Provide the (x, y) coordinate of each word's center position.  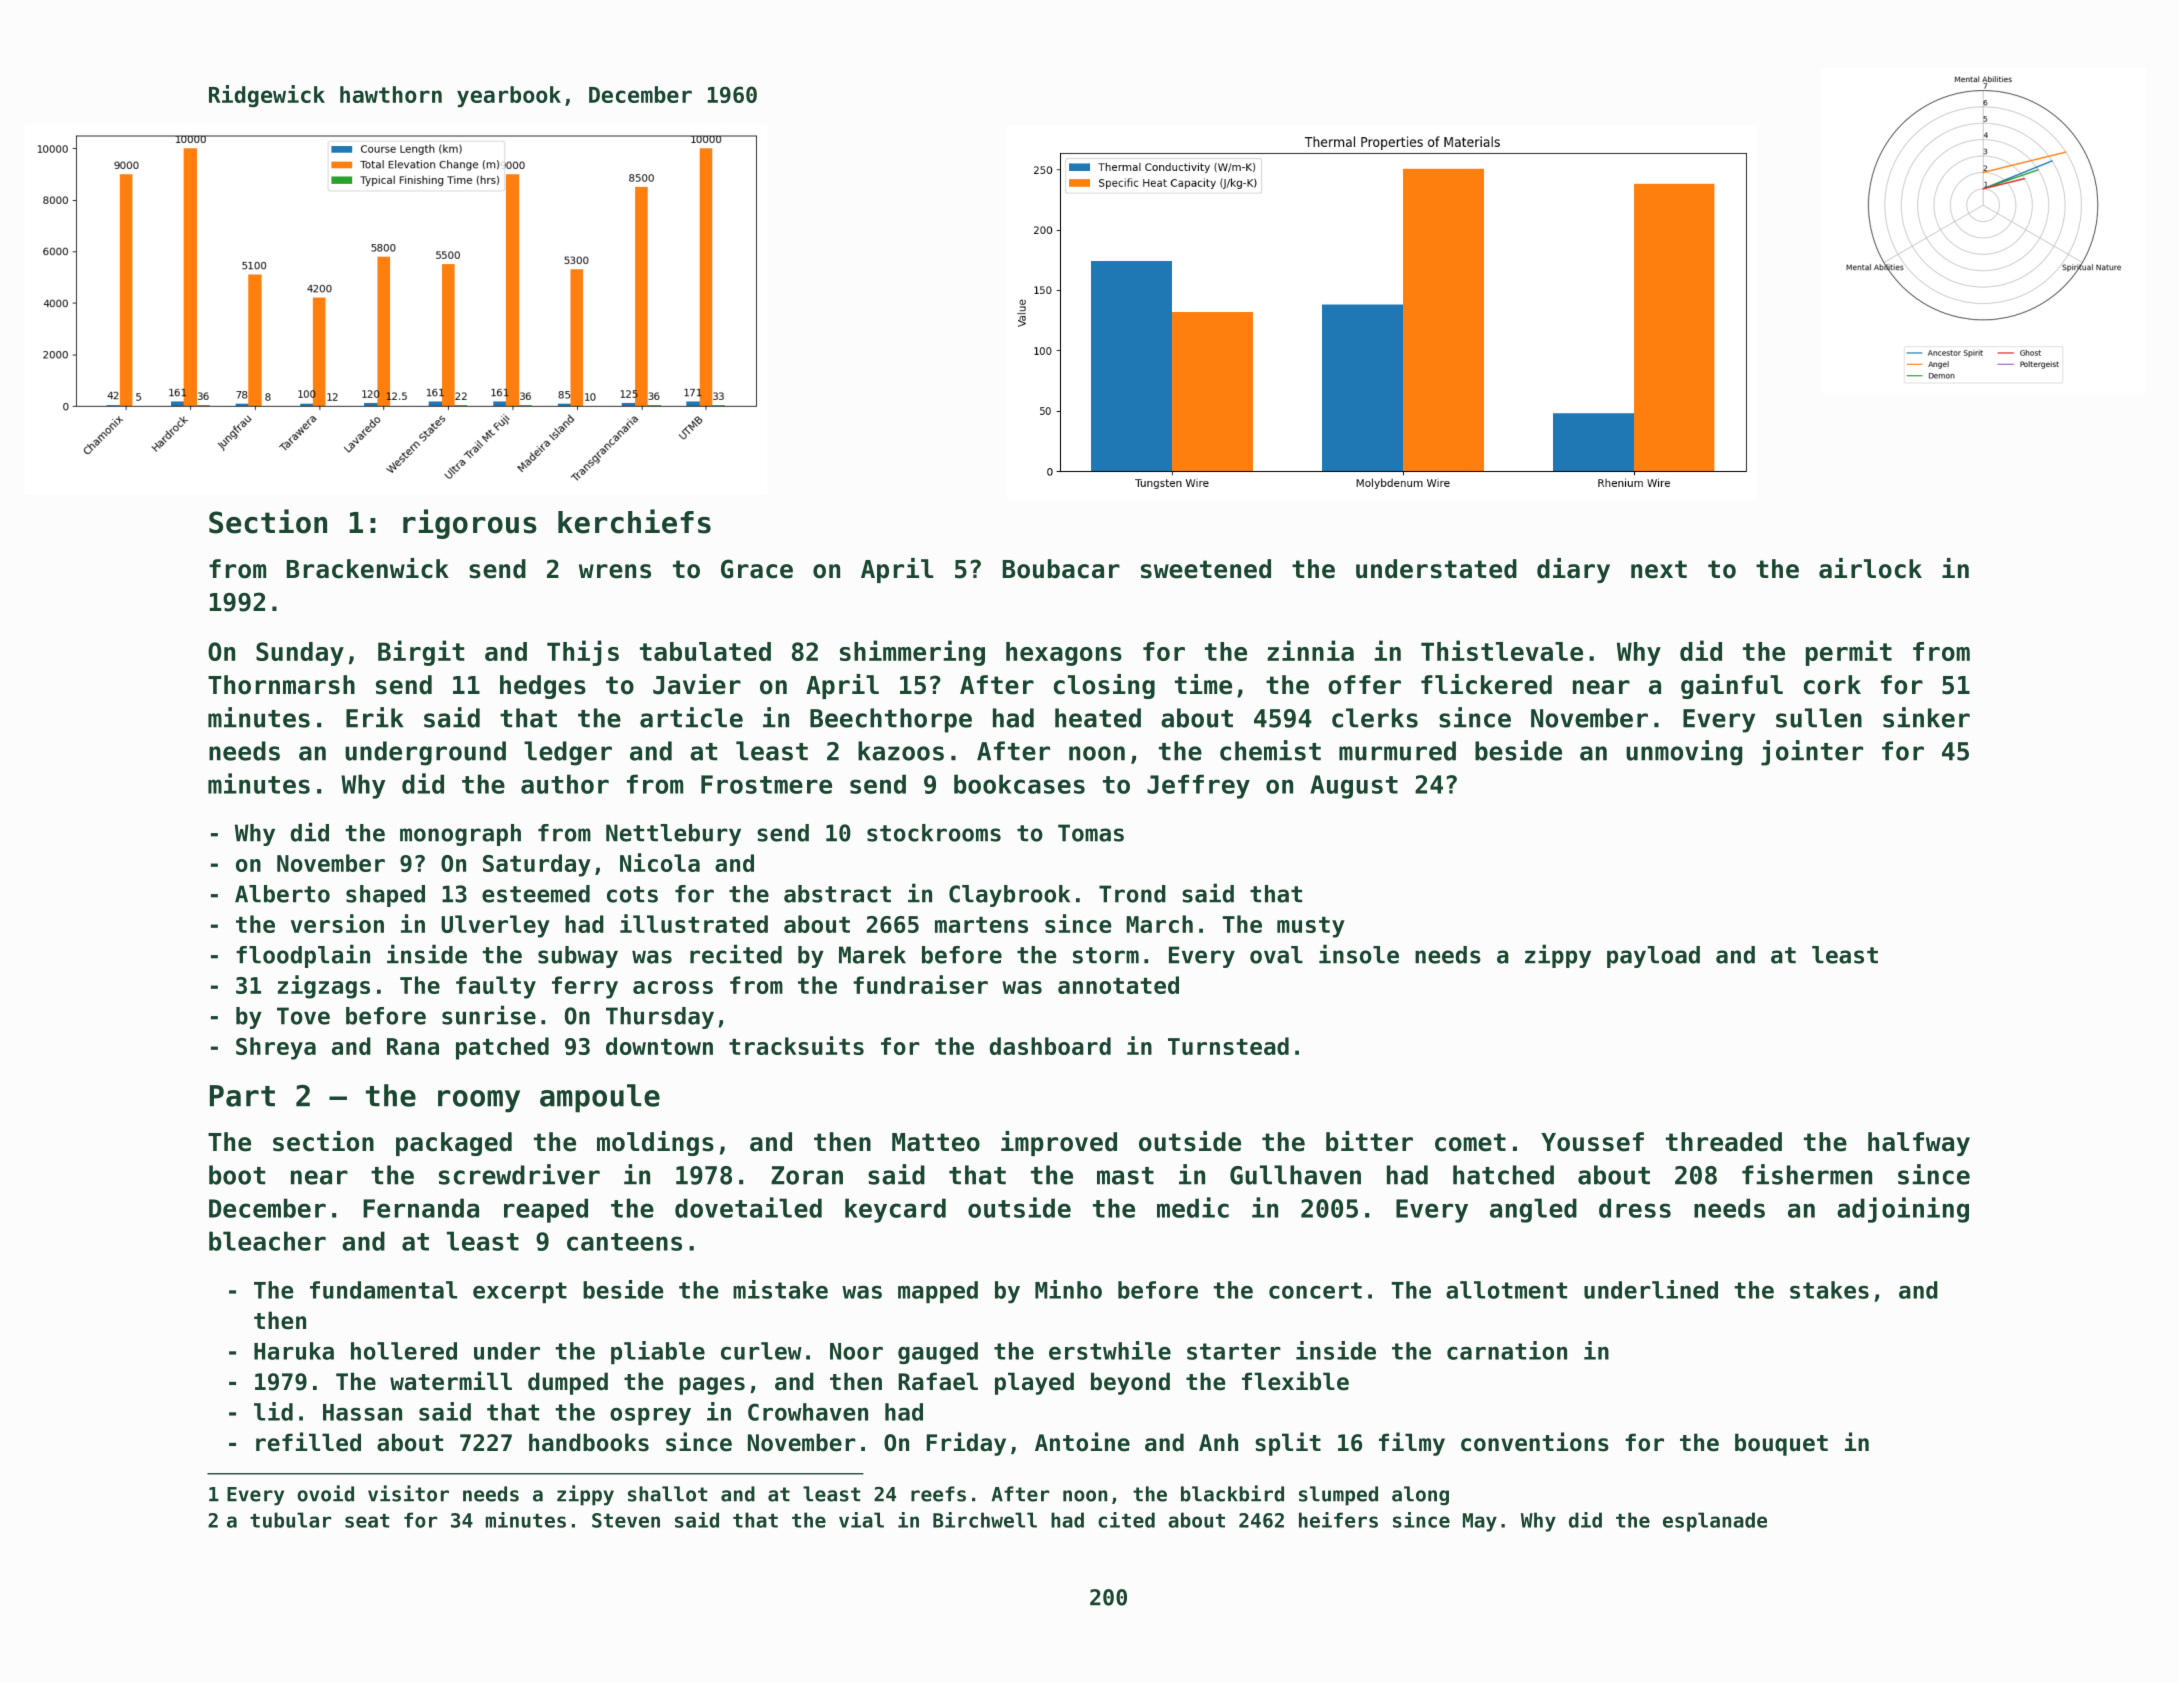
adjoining (1903, 1210)
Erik (375, 717)
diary (1573, 570)
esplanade (1715, 1522)
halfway (1919, 1144)
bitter (1369, 1141)
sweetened (1206, 569)
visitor (408, 1493)
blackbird (1232, 1493)
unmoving (1684, 753)
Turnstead (1228, 1046)
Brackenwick (368, 568)
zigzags (324, 987)
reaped (546, 1210)
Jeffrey (1198, 786)
